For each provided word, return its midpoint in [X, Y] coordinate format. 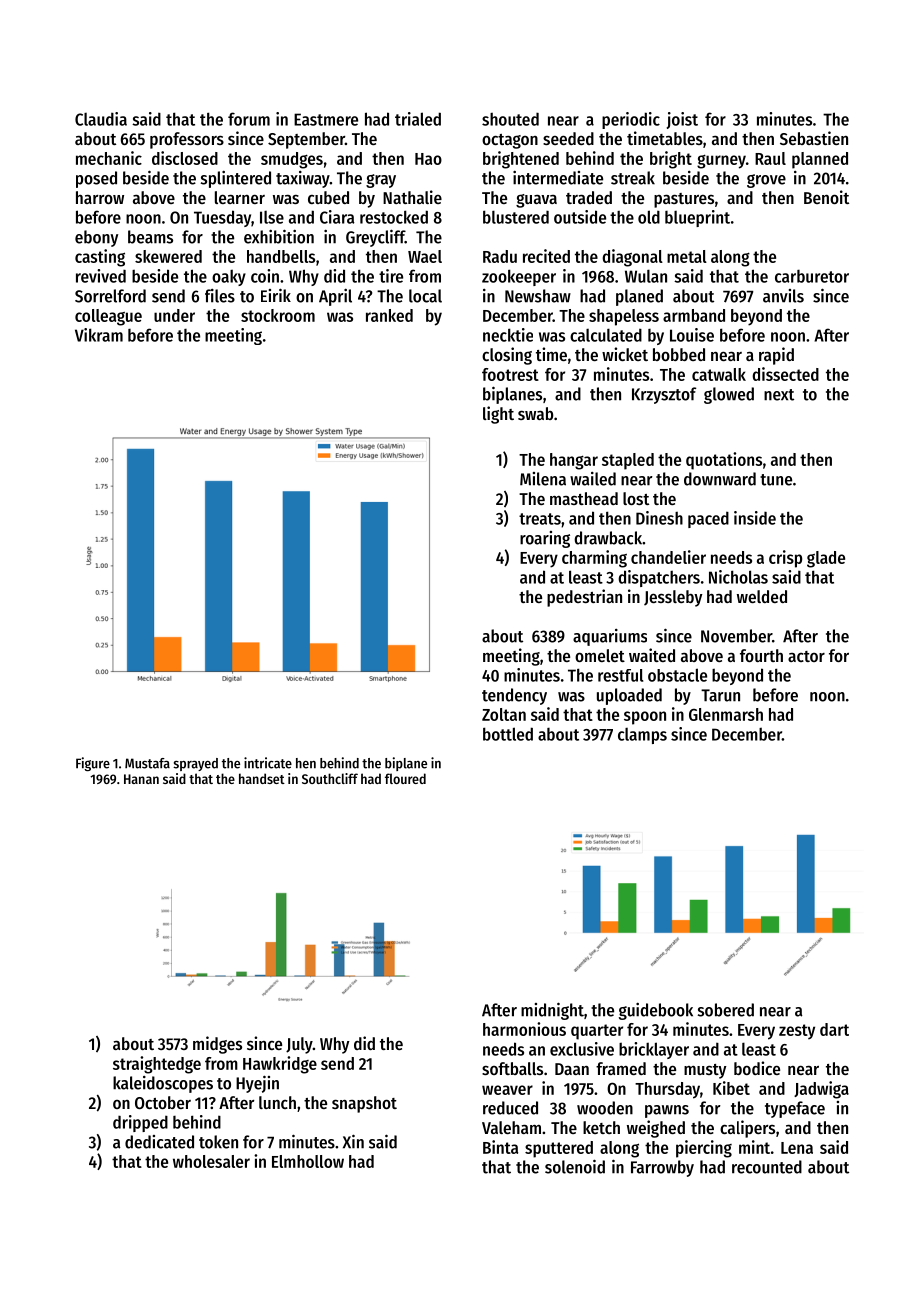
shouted [510, 119]
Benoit [826, 197]
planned [820, 160]
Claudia [101, 119]
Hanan [141, 779]
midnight [552, 1011]
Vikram [99, 335]
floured [405, 778]
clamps [642, 736]
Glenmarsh [726, 714]
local [425, 296]
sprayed [195, 764]
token [218, 1142]
